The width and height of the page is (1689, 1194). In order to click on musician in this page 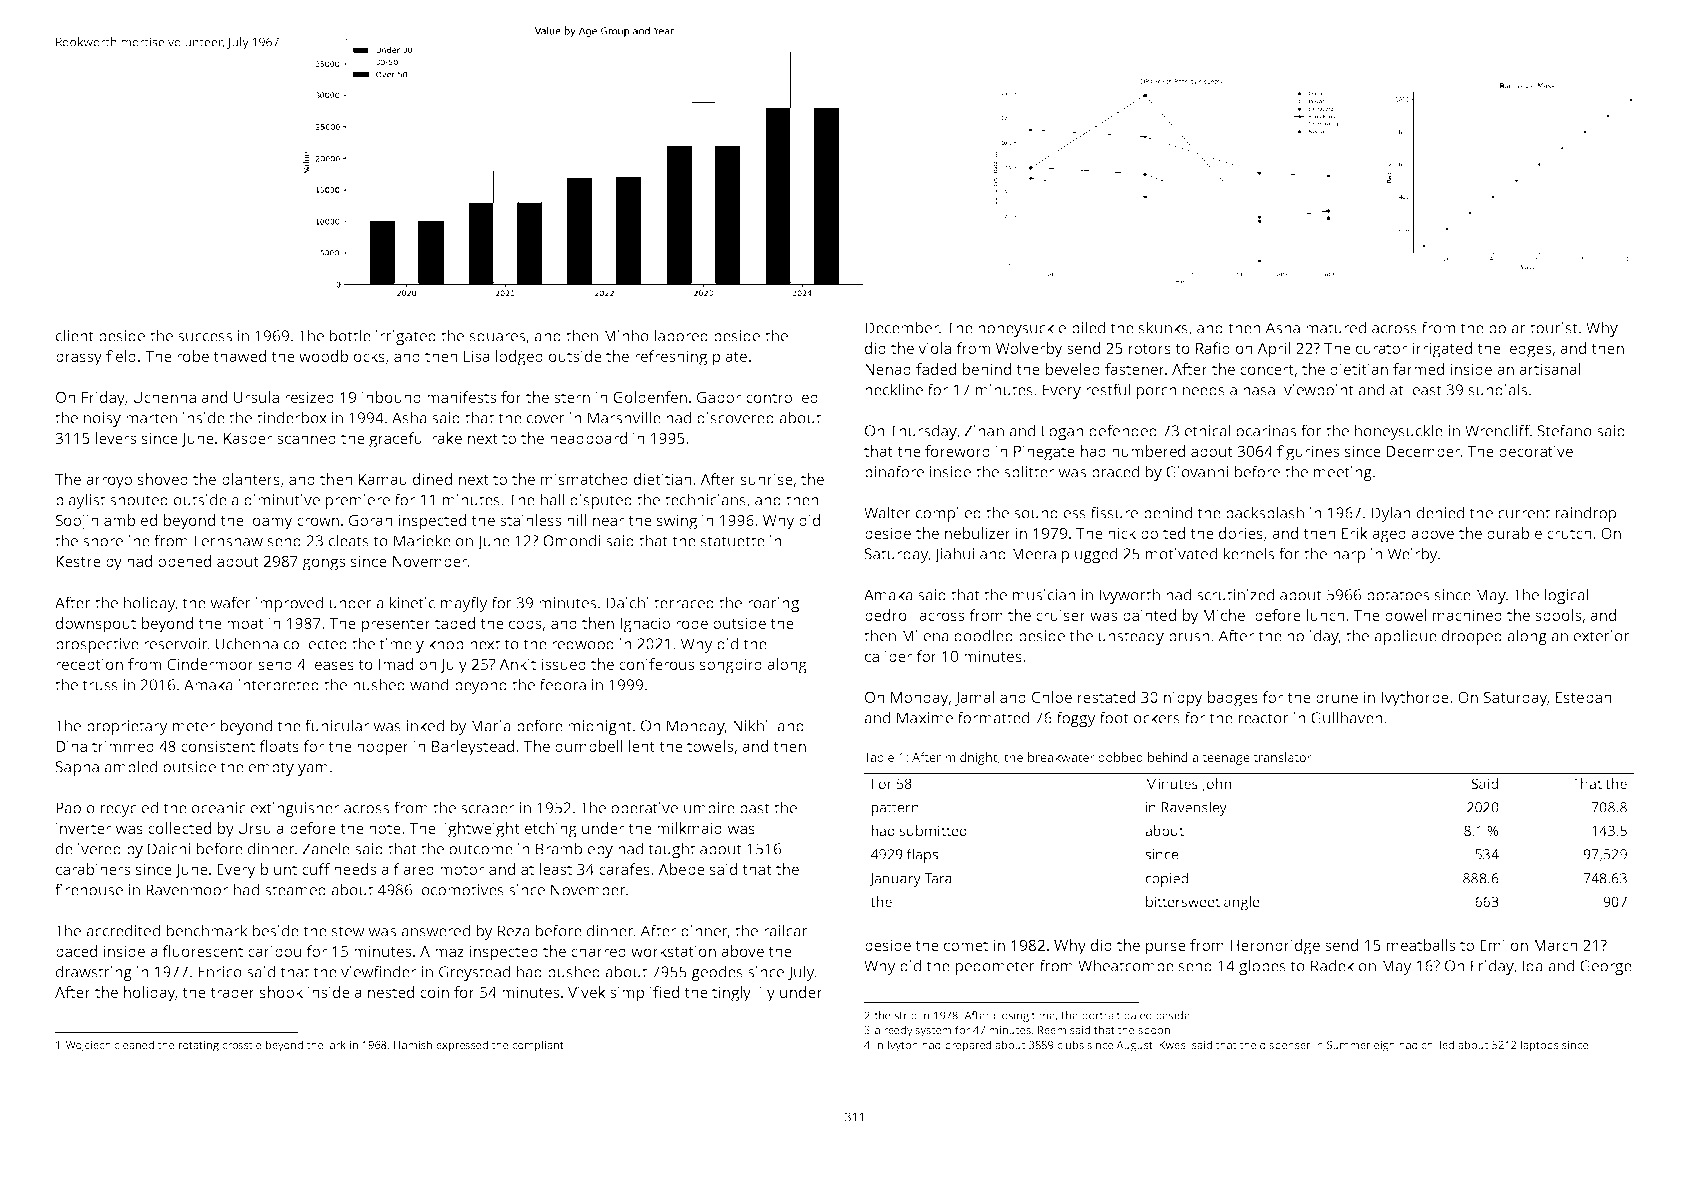, I will do `click(1044, 595)`.
